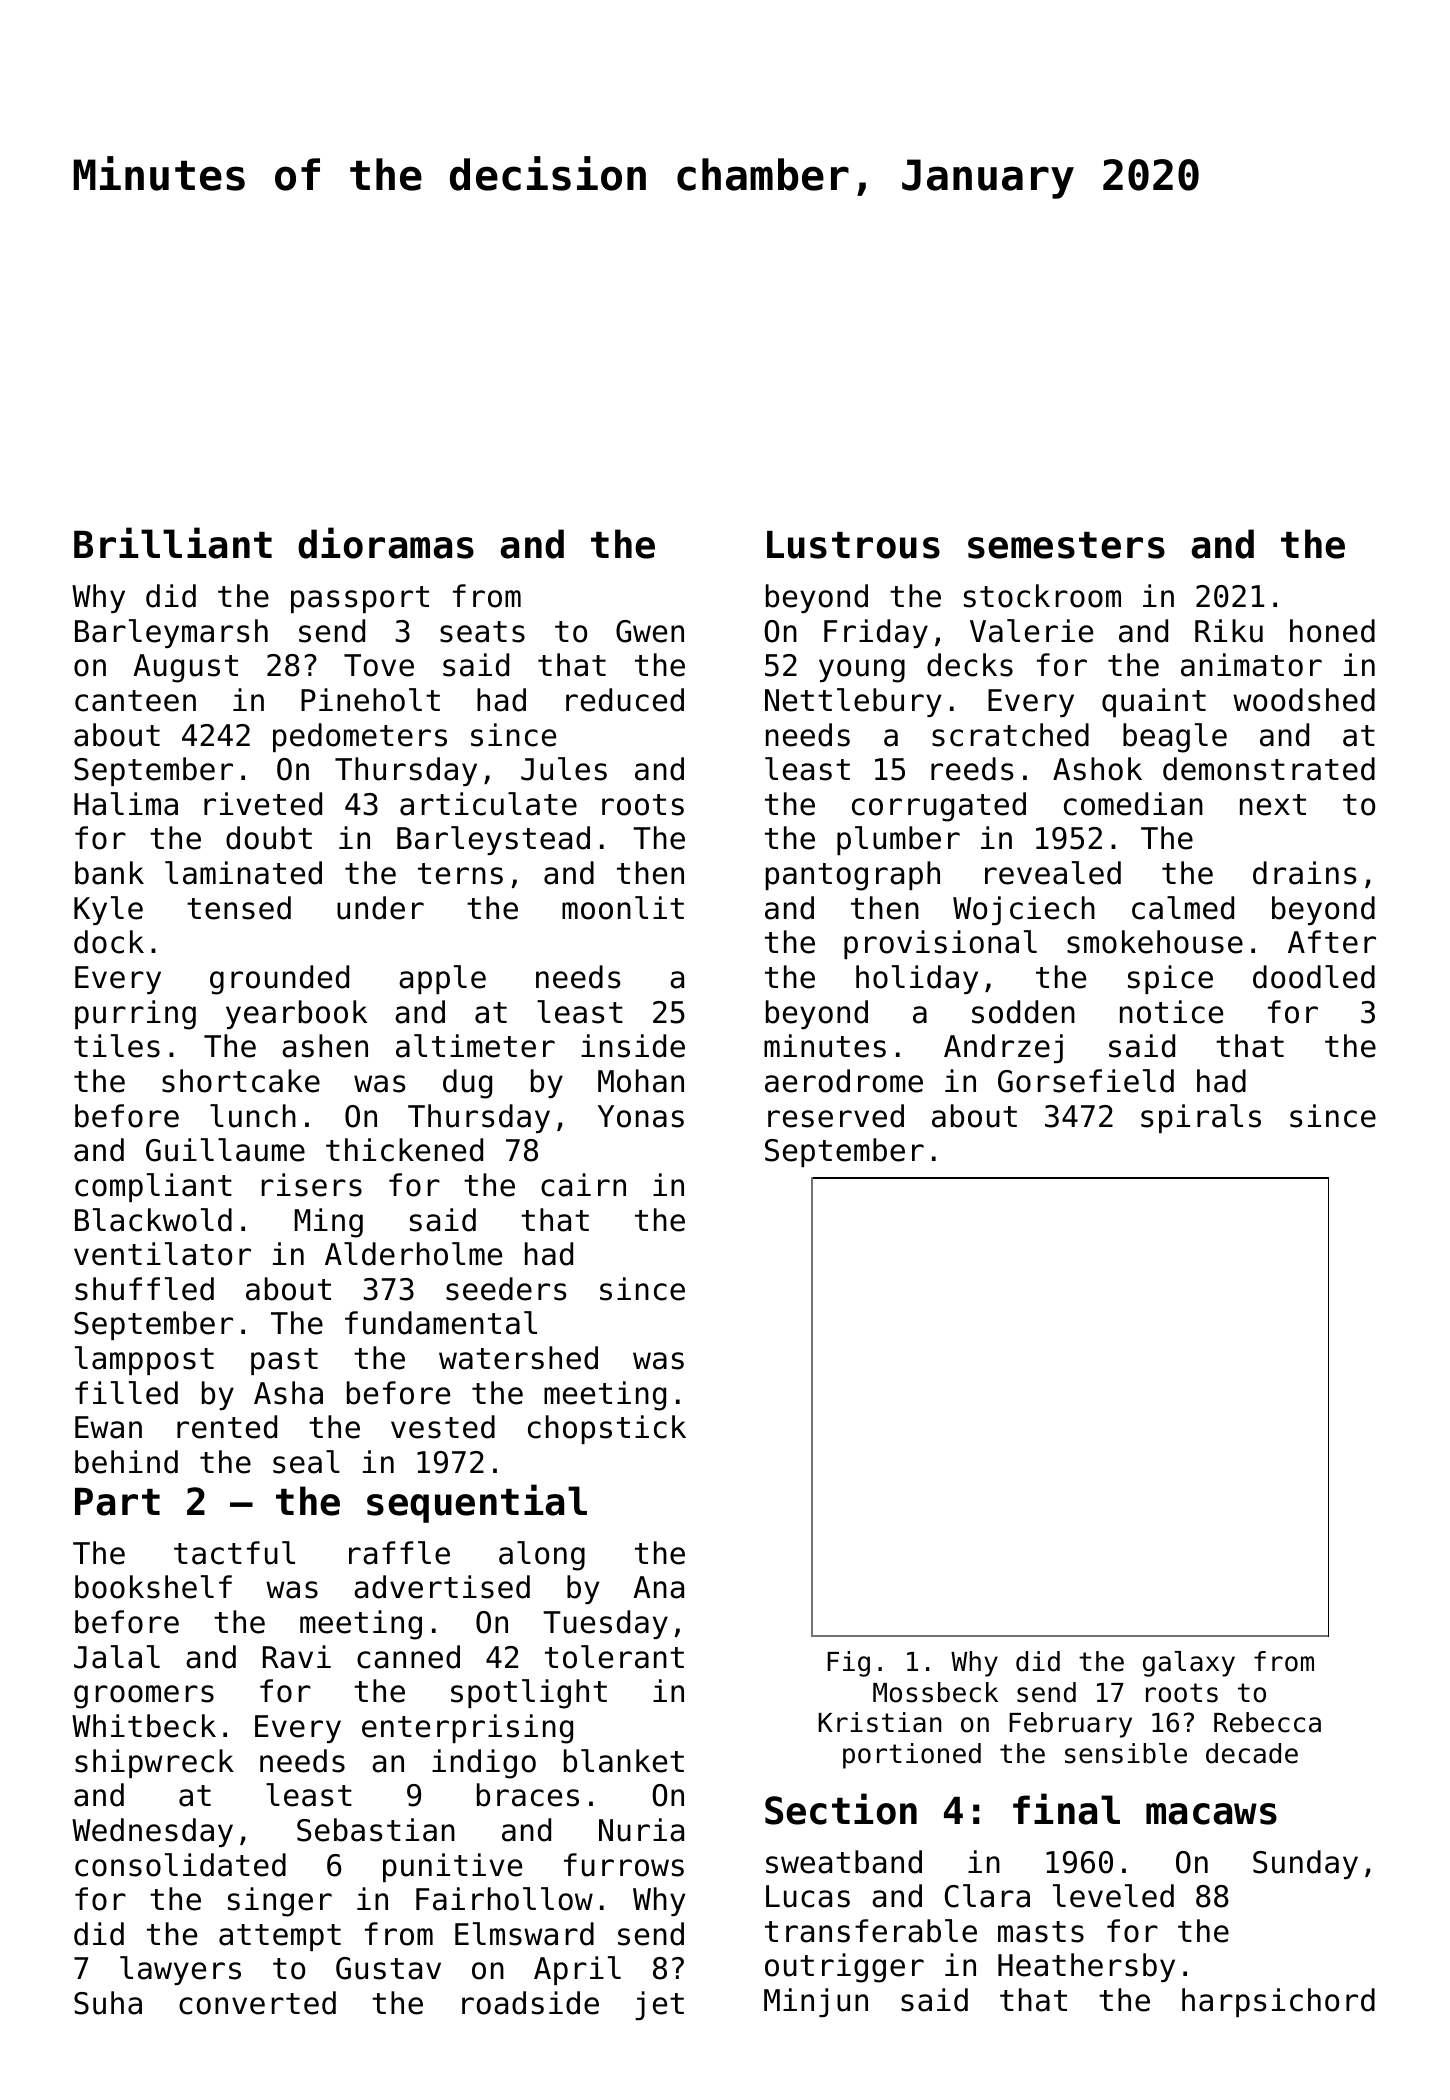 This image has height=2100, width=1450. I want to click on jet, so click(659, 2005).
